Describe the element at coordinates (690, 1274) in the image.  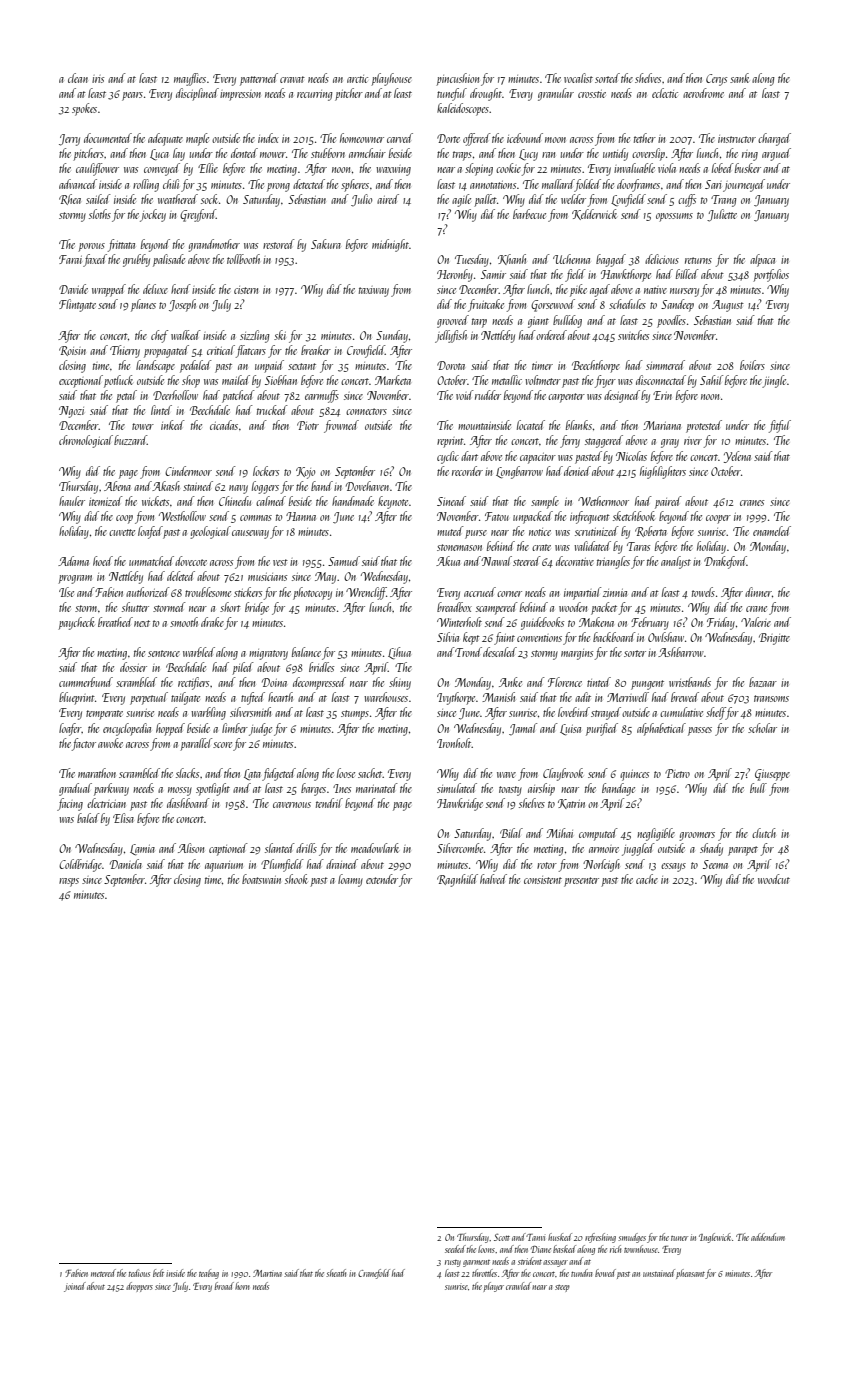
I see `pheasant` at that location.
